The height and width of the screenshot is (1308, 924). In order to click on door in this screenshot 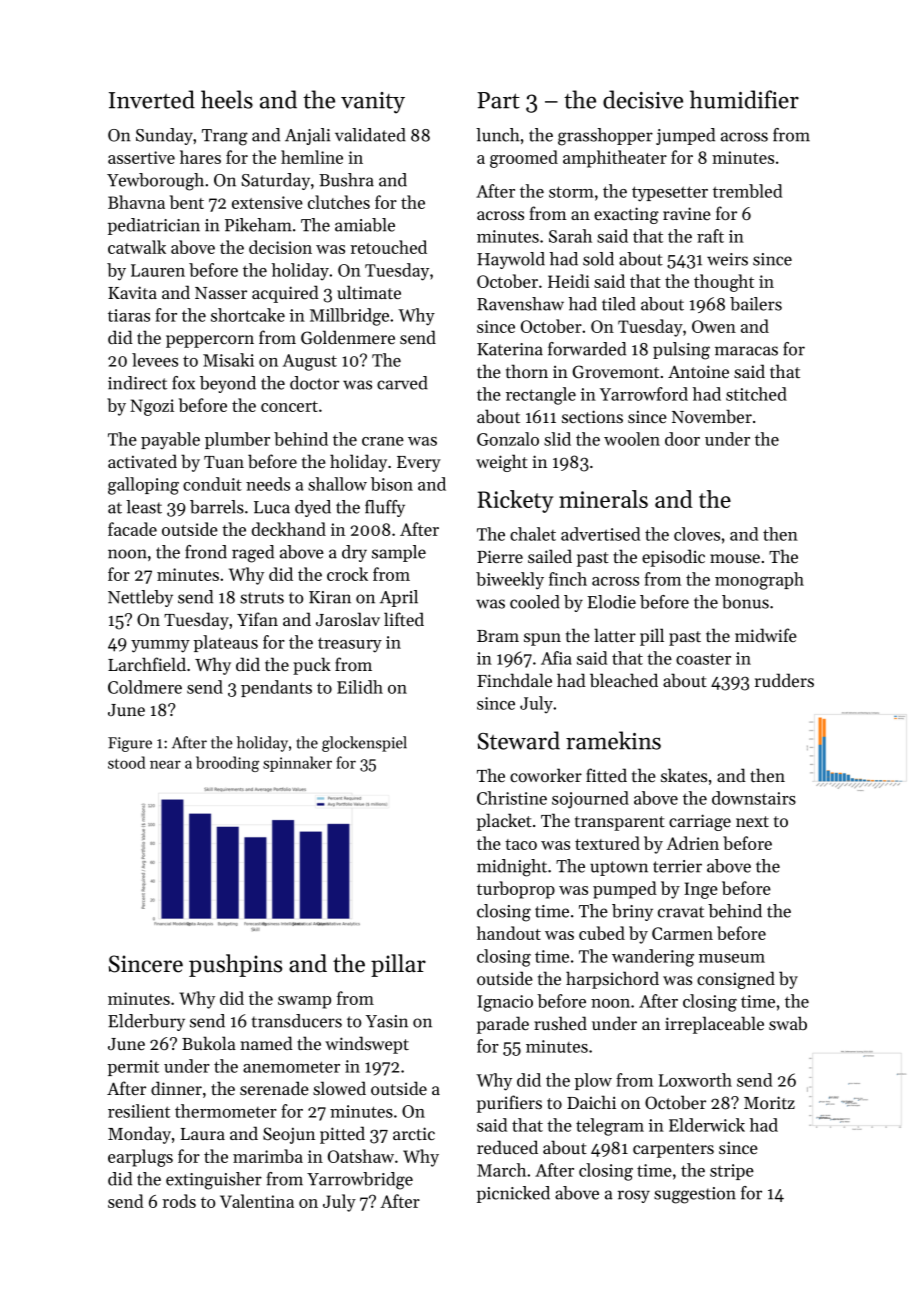, I will do `click(682, 439)`.
